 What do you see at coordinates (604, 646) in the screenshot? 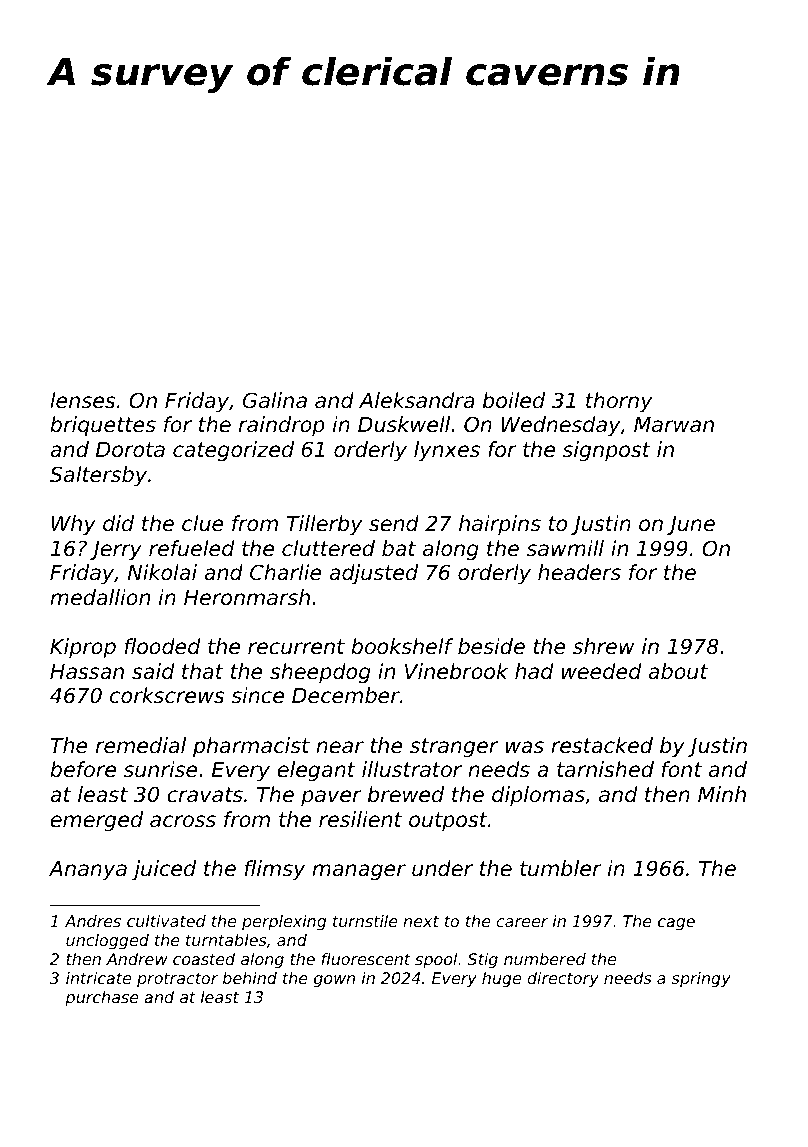
I see `shrew` at bounding box center [604, 646].
